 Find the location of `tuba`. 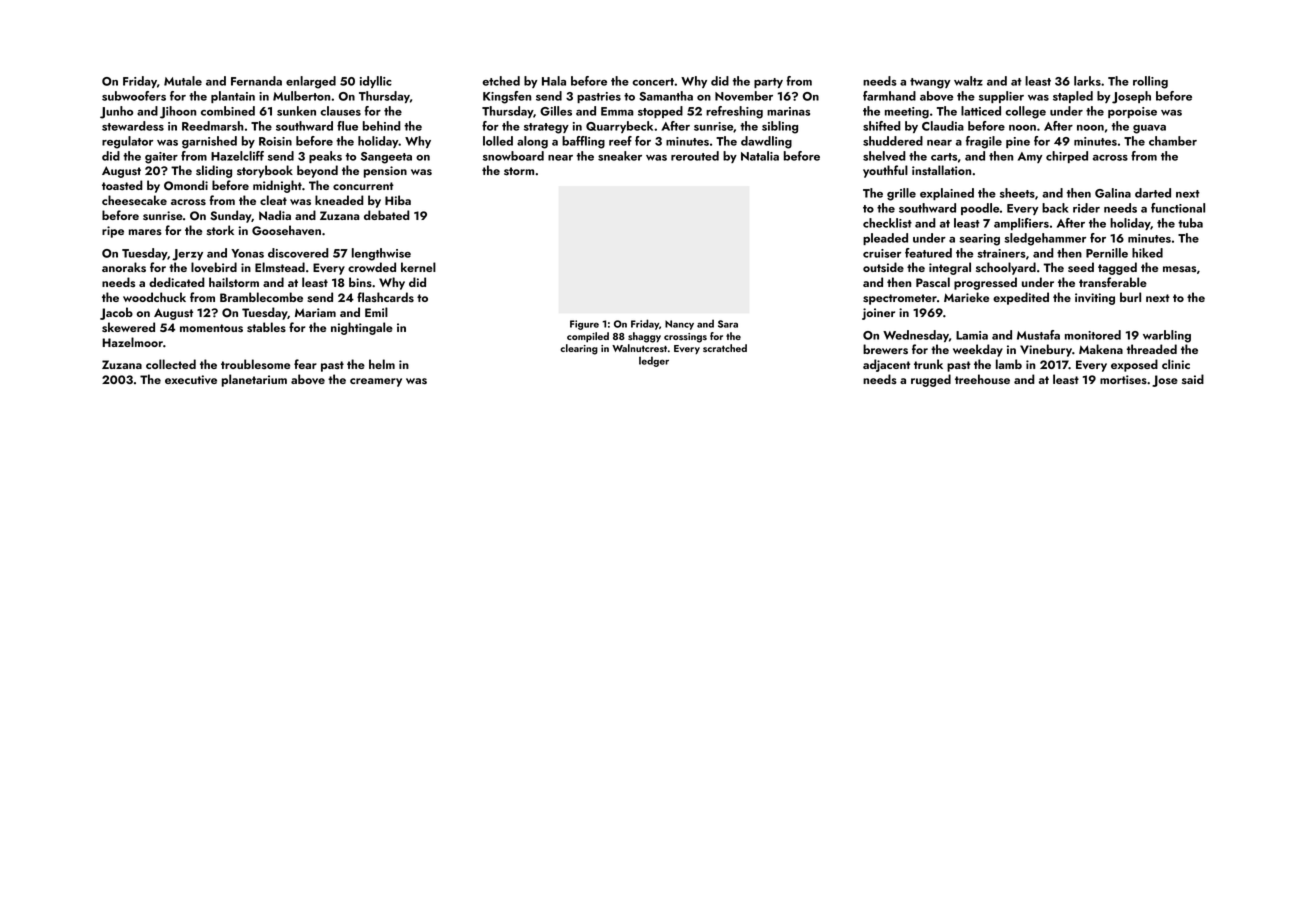

tuba is located at coordinates (1190, 223).
